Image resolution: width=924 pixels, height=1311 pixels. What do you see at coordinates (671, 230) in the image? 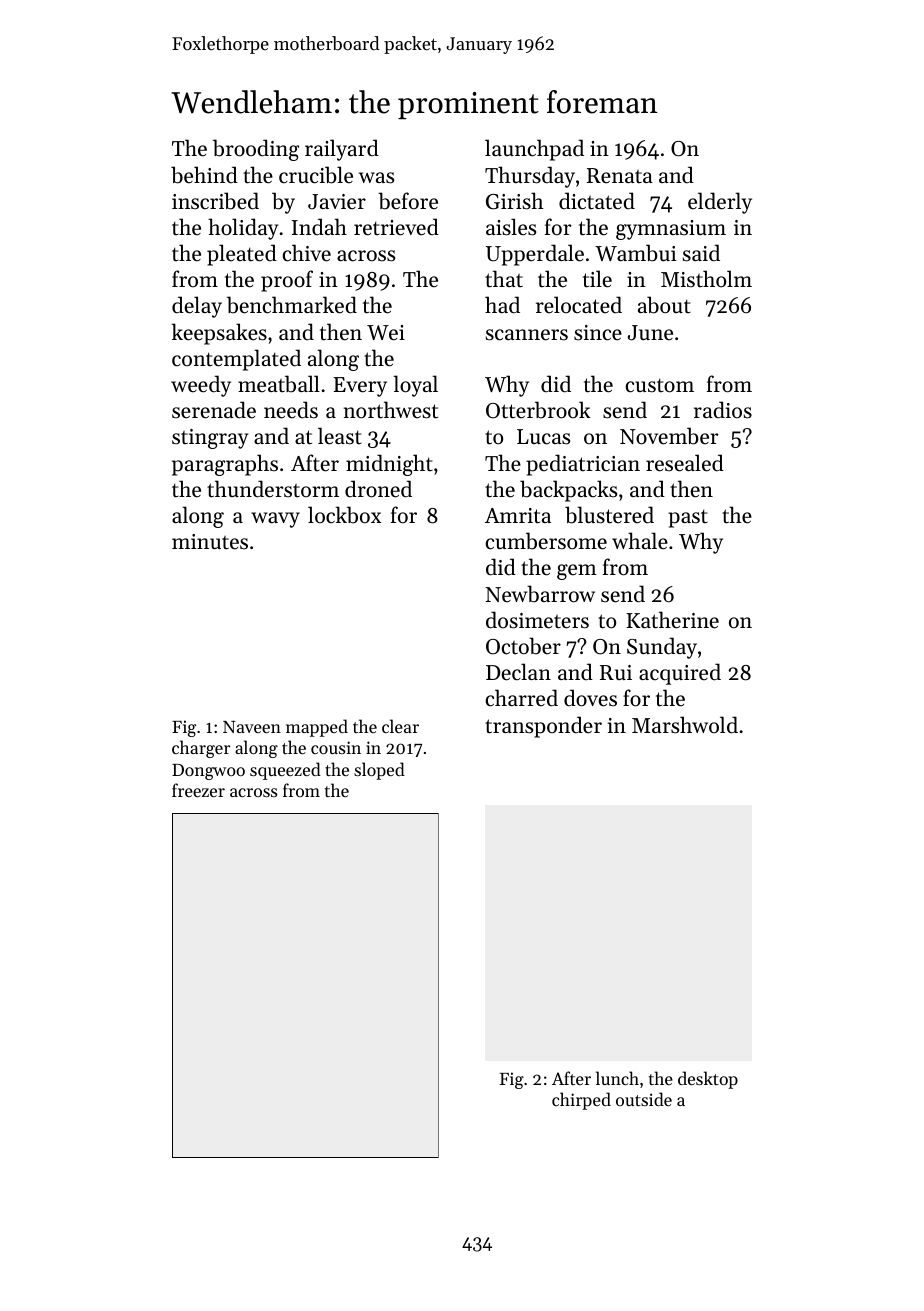
I see `gymnasium` at bounding box center [671, 230].
